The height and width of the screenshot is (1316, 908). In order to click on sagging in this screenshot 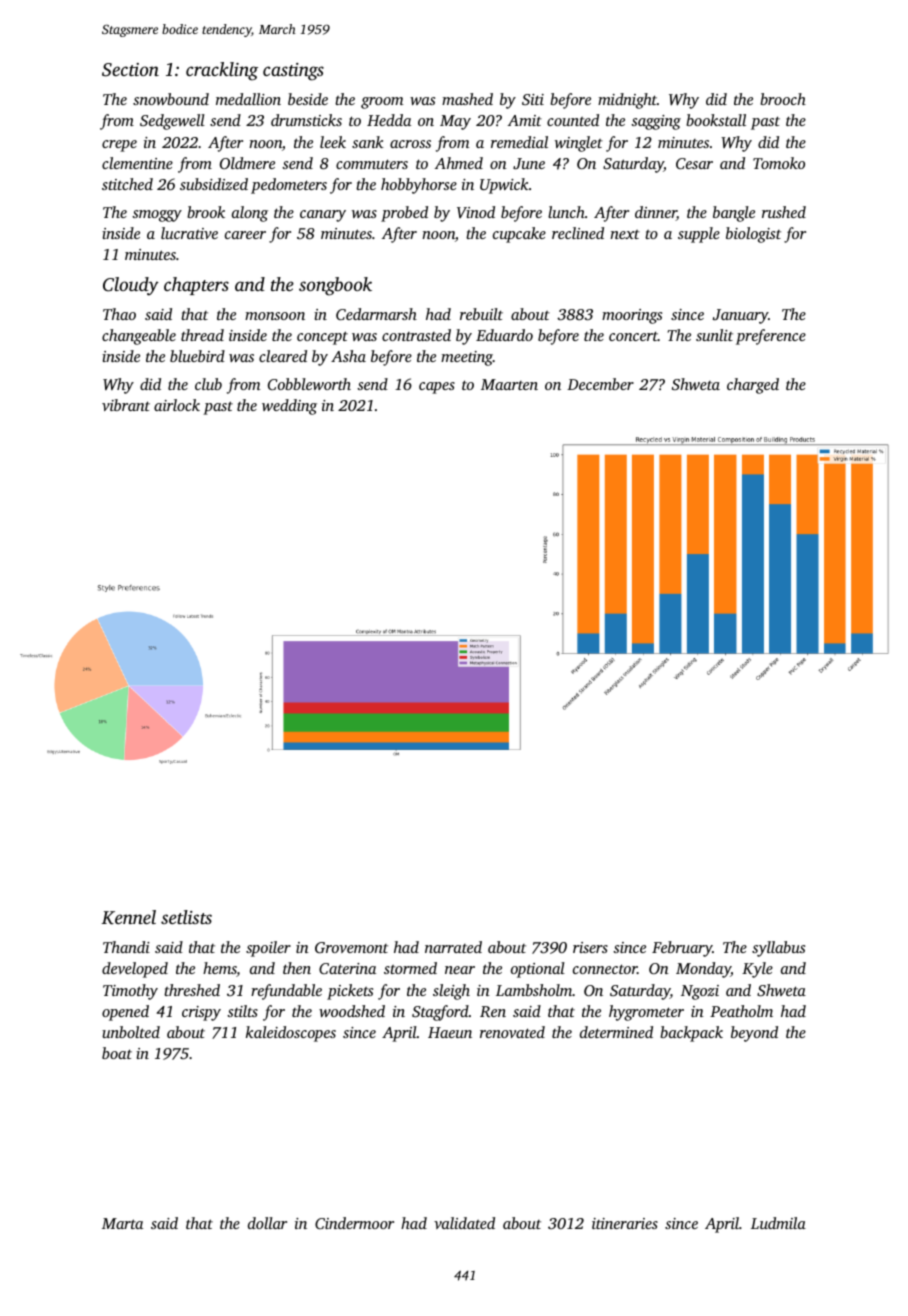, I will do `click(656, 122)`.
